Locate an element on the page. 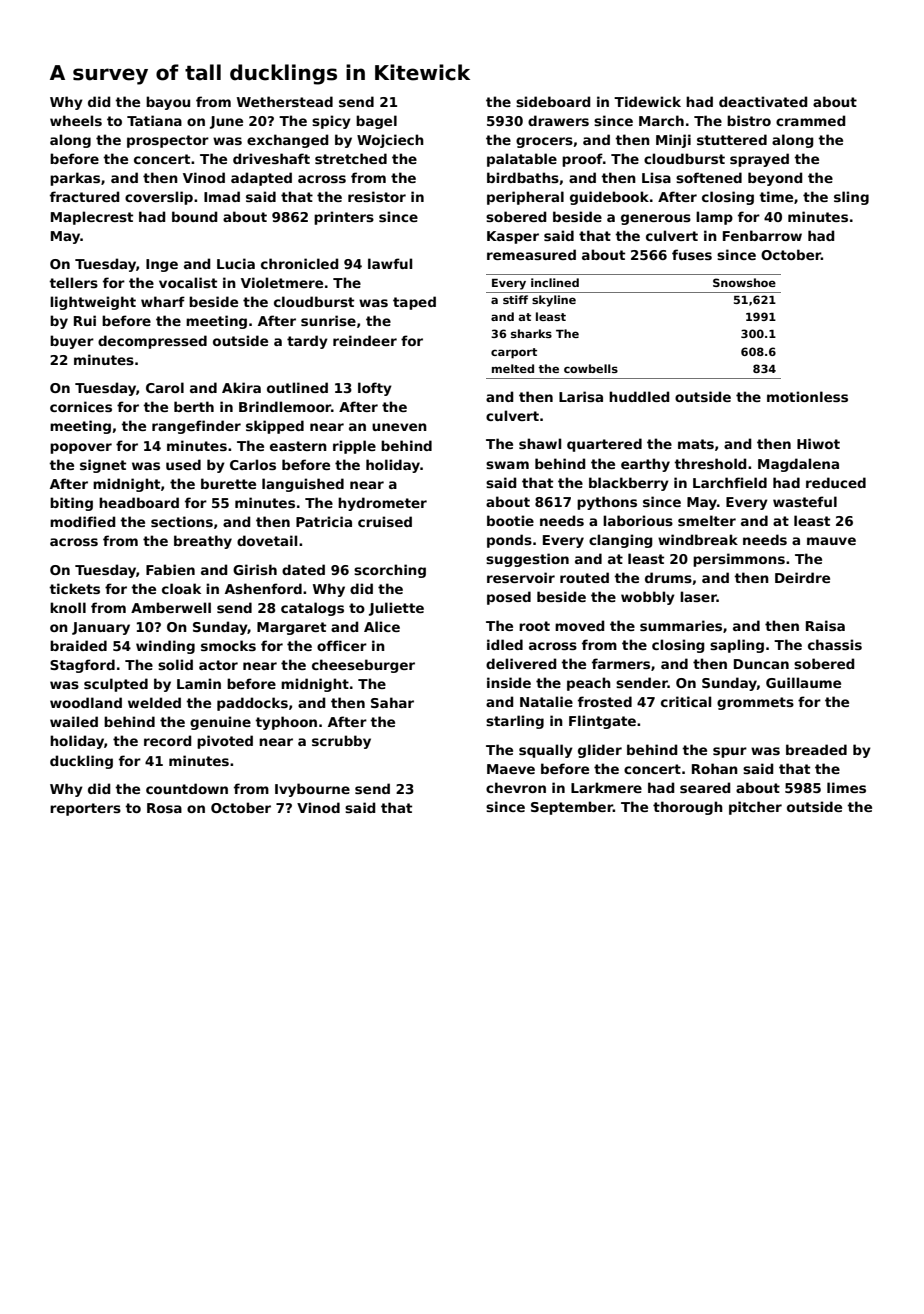  reduced is located at coordinates (836, 482).
